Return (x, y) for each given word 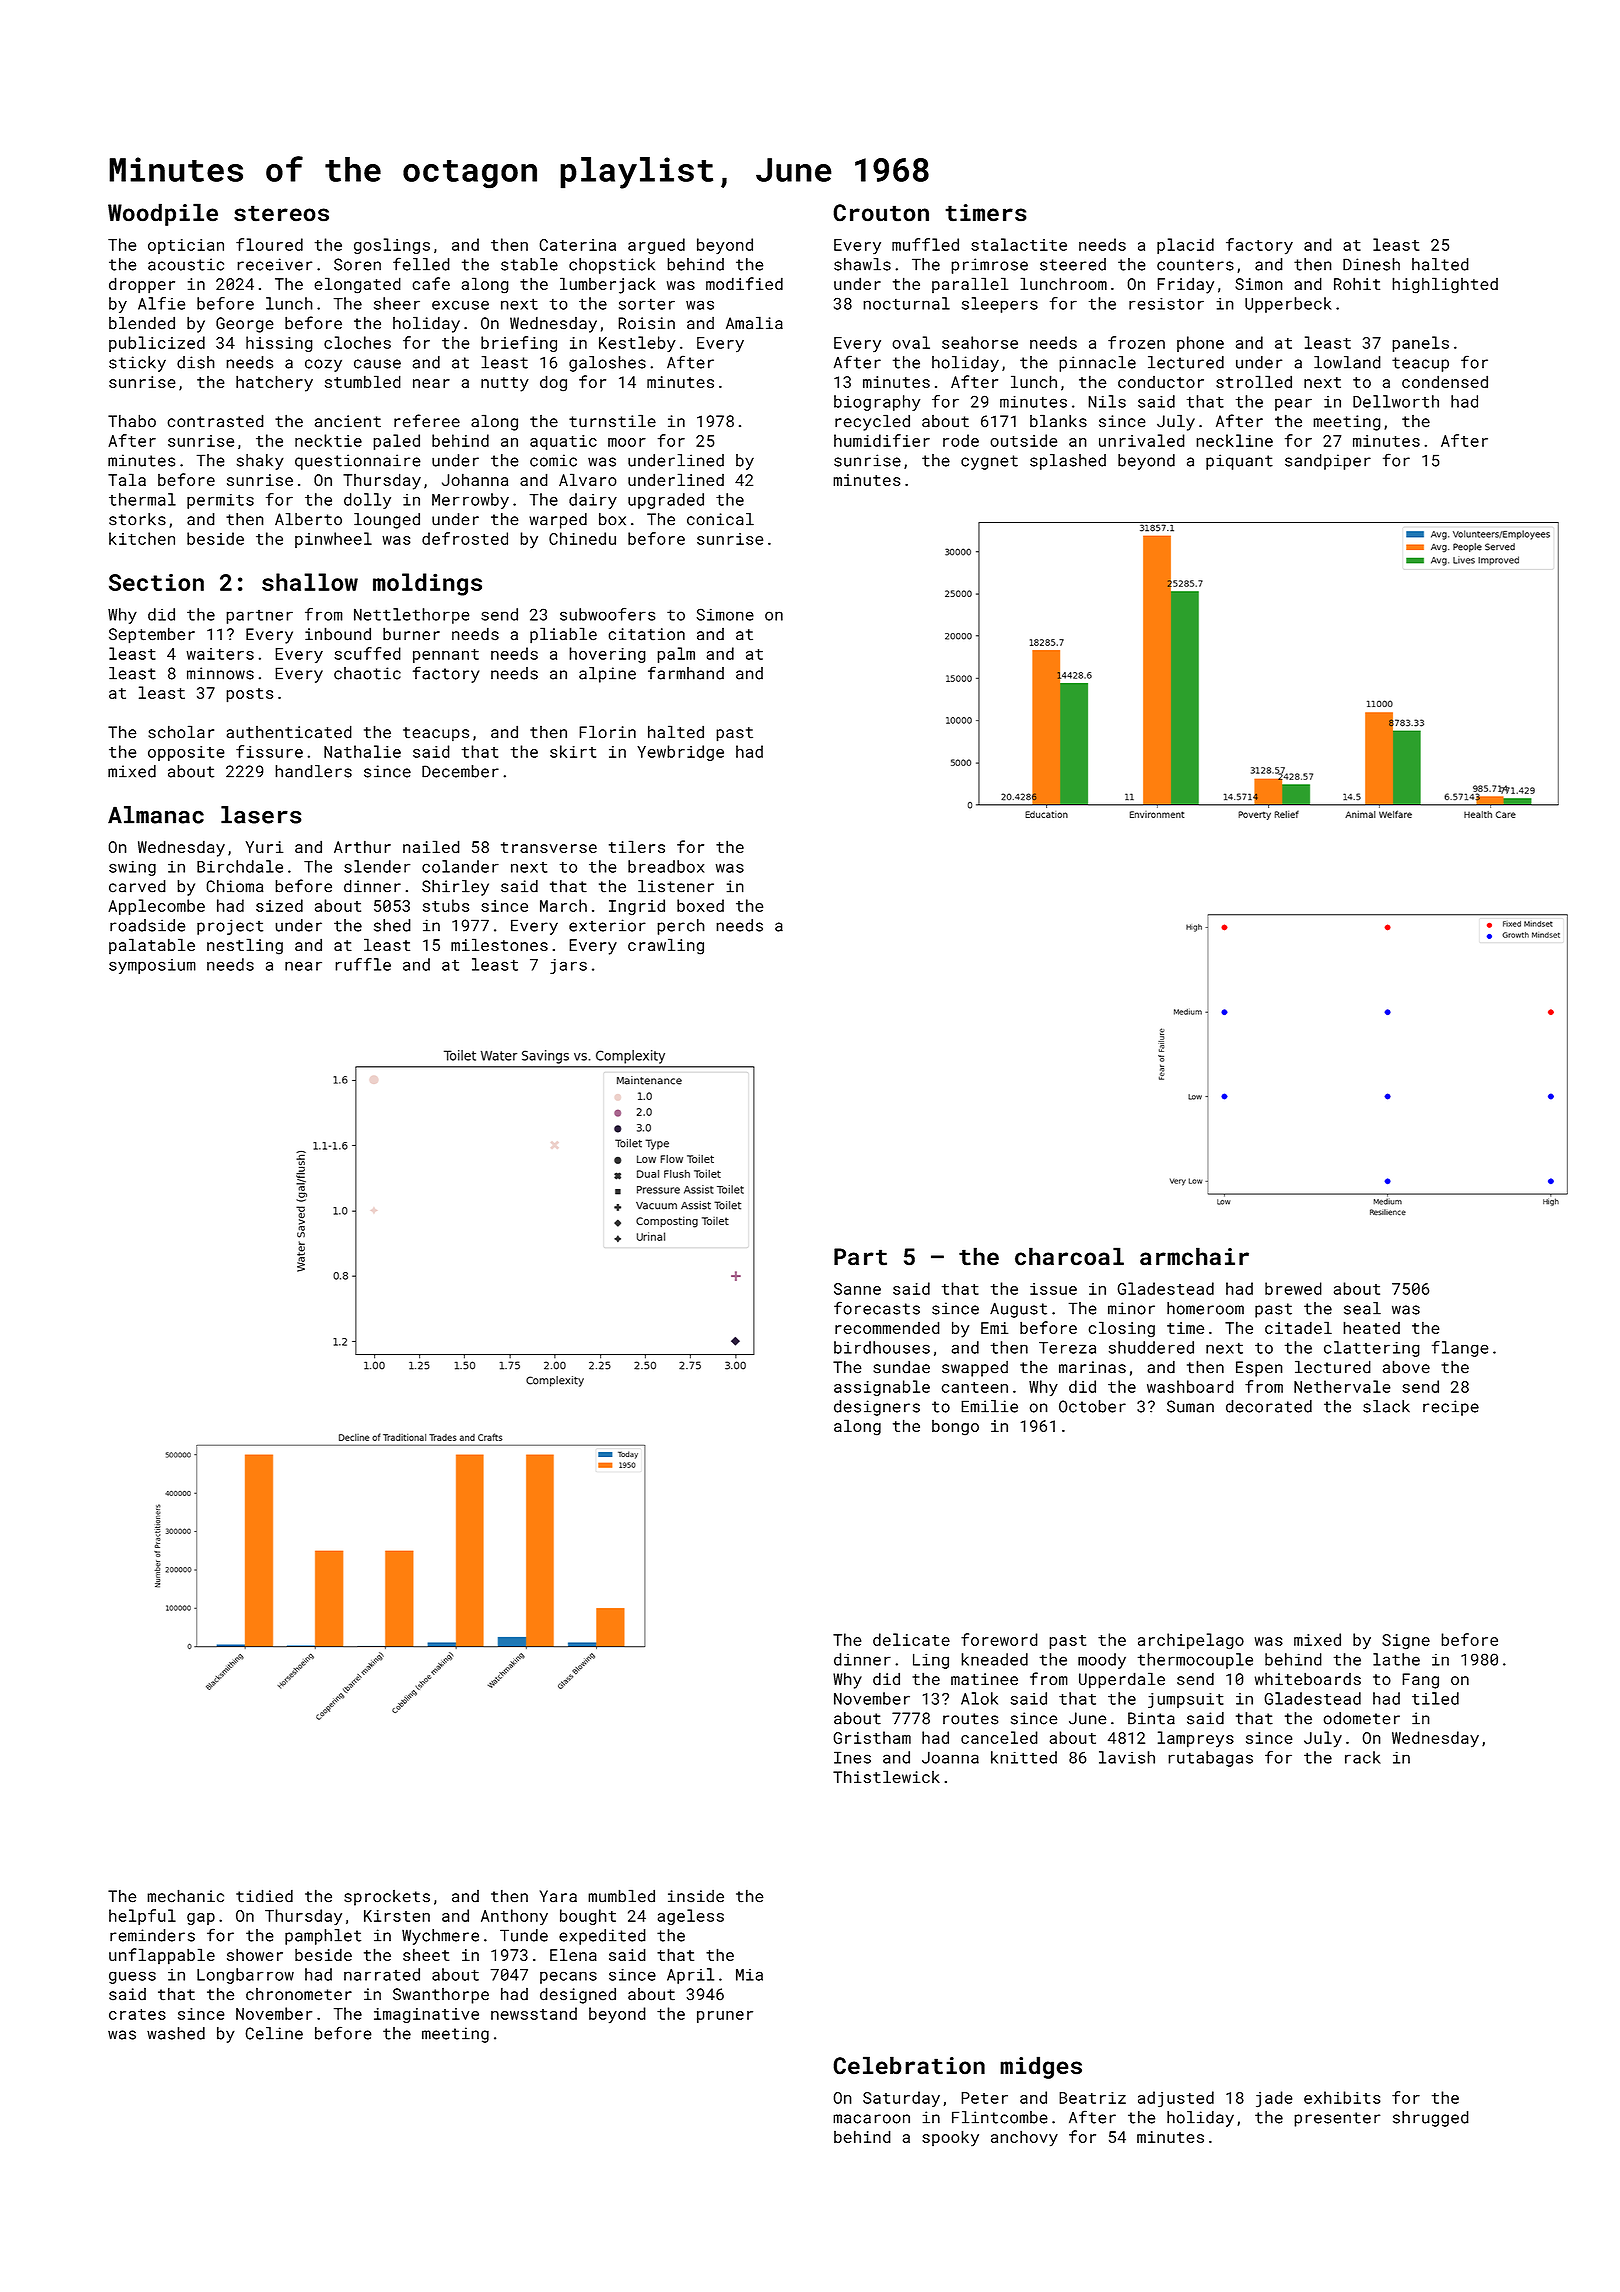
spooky (950, 2138)
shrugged (1431, 2119)
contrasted (215, 421)
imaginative (426, 2015)
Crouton (881, 213)
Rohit (1357, 283)
